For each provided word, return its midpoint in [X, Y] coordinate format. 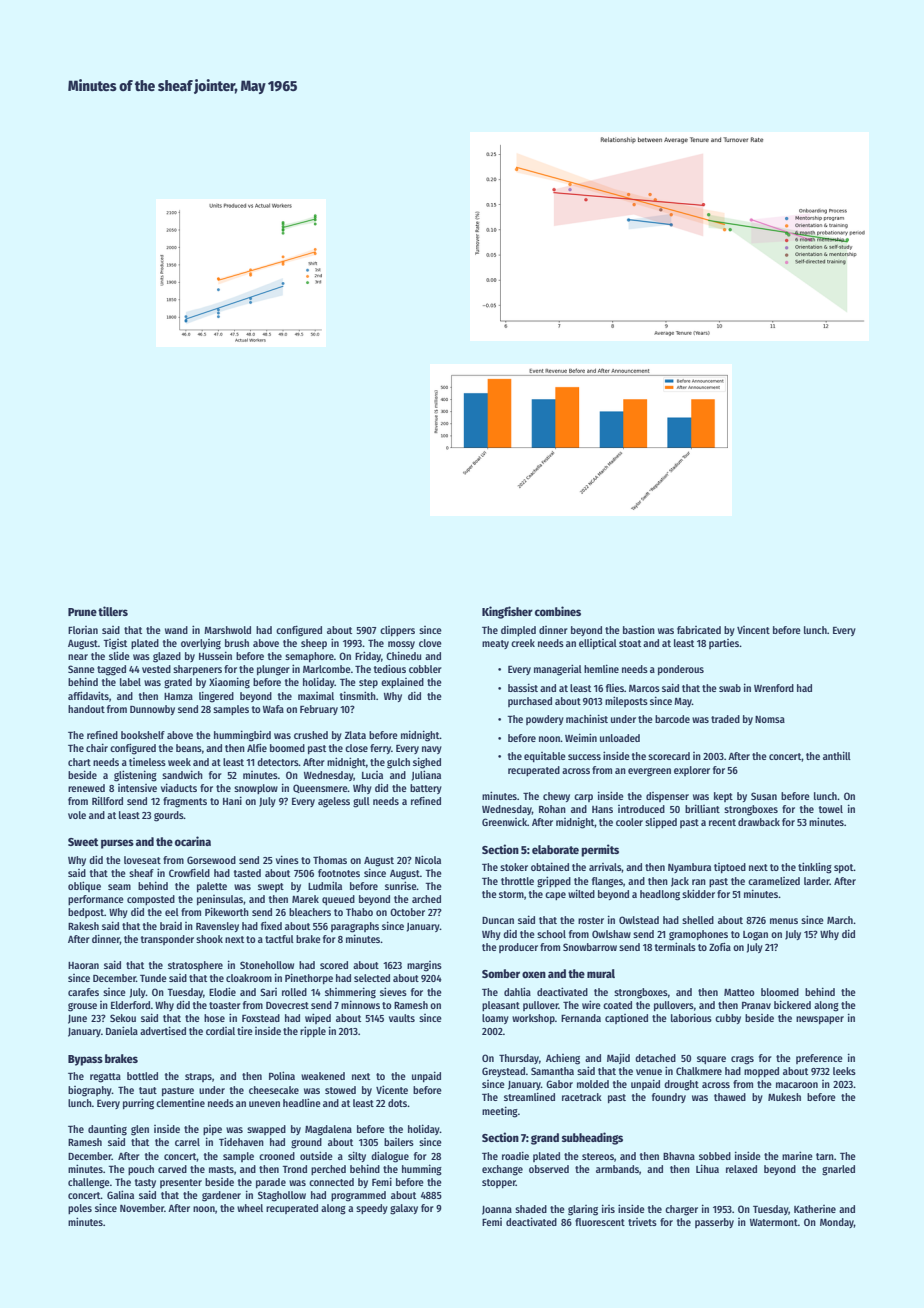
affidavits [88, 695]
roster [591, 920]
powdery [545, 720]
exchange [502, 1170]
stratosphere [195, 966]
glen [140, 1130]
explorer [692, 771]
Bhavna [679, 1156]
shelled [698, 920]
